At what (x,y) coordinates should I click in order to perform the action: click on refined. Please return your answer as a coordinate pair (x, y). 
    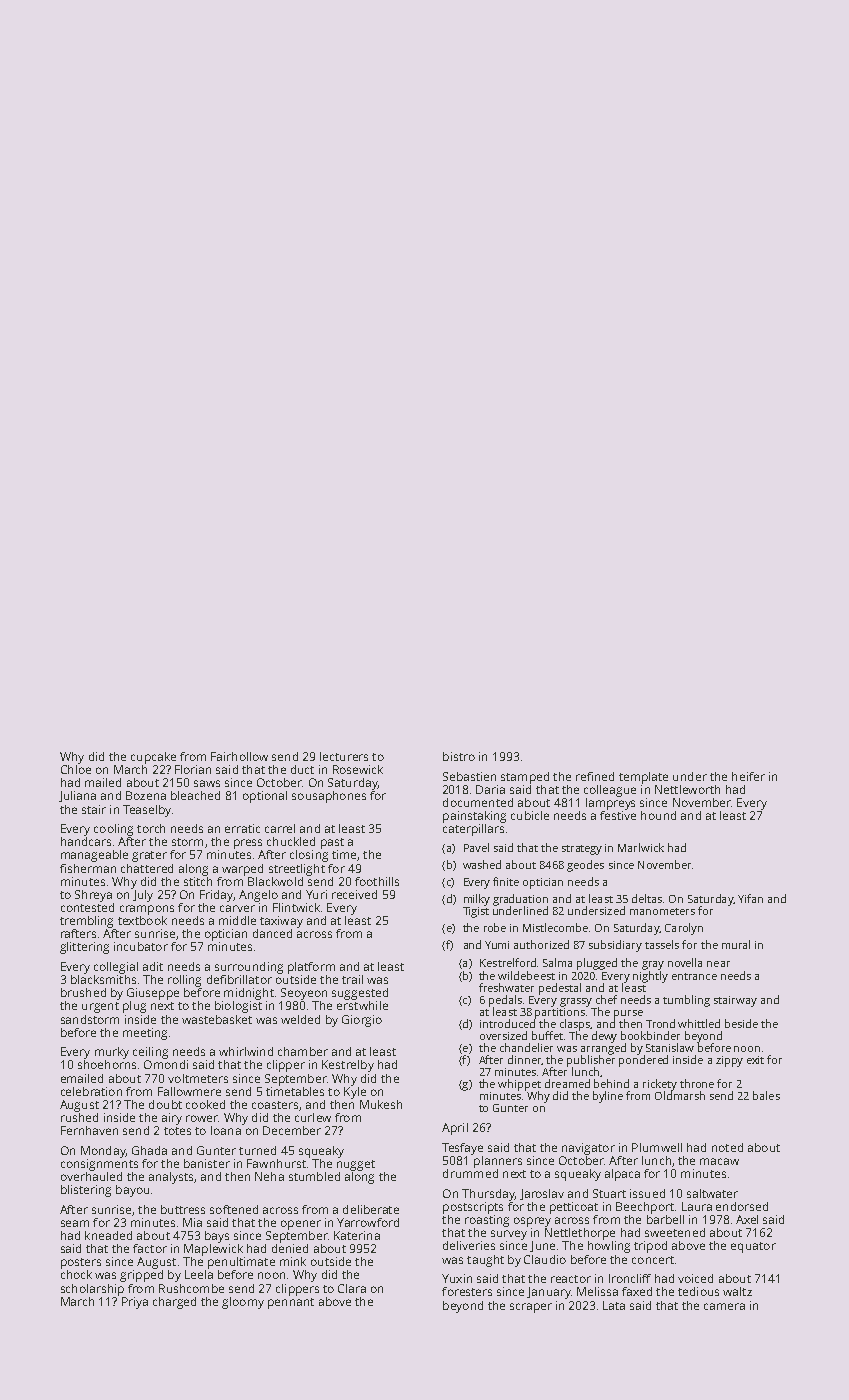
    Looking at the image, I should click on (595, 776).
